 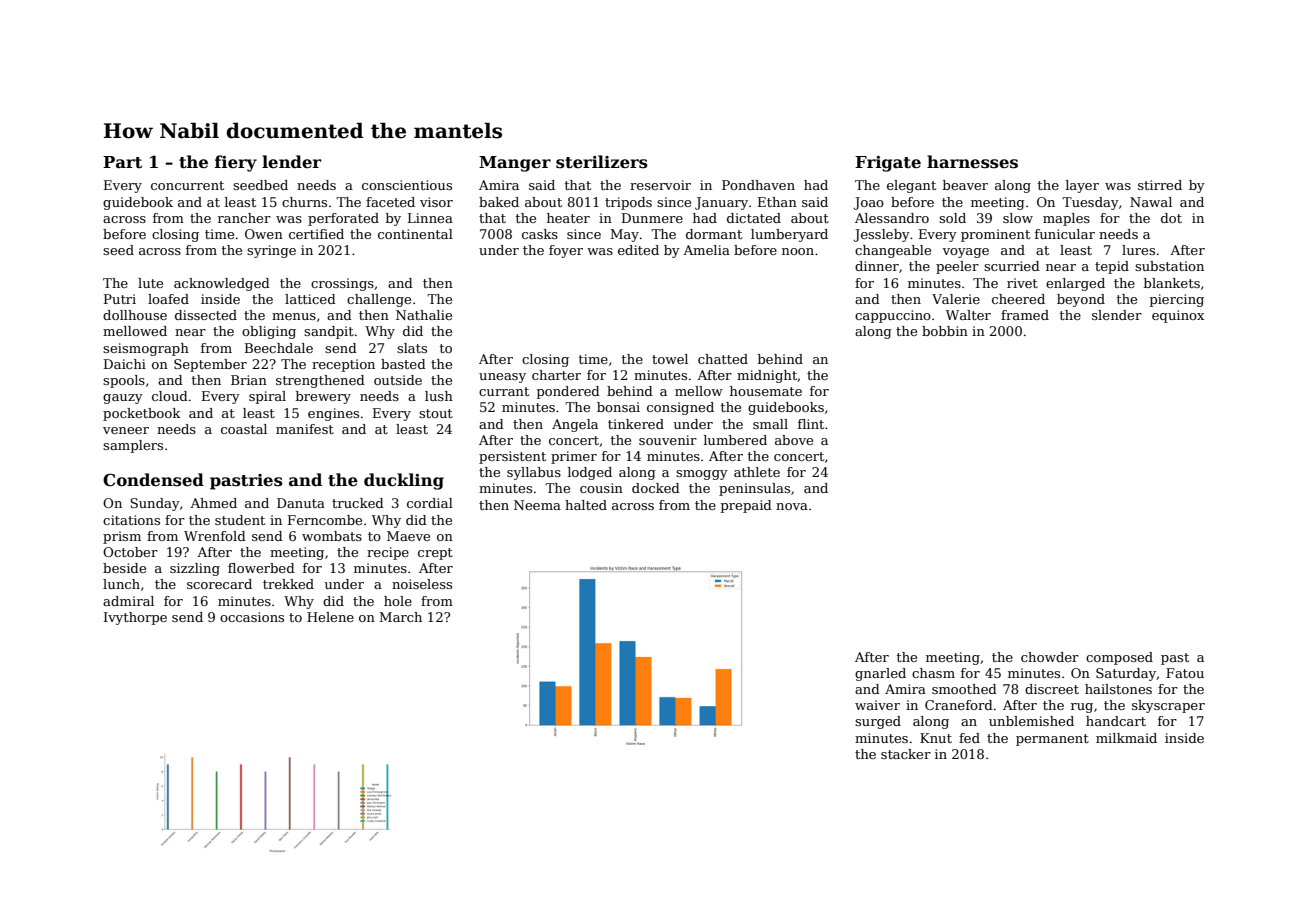 I want to click on small, so click(x=770, y=424).
